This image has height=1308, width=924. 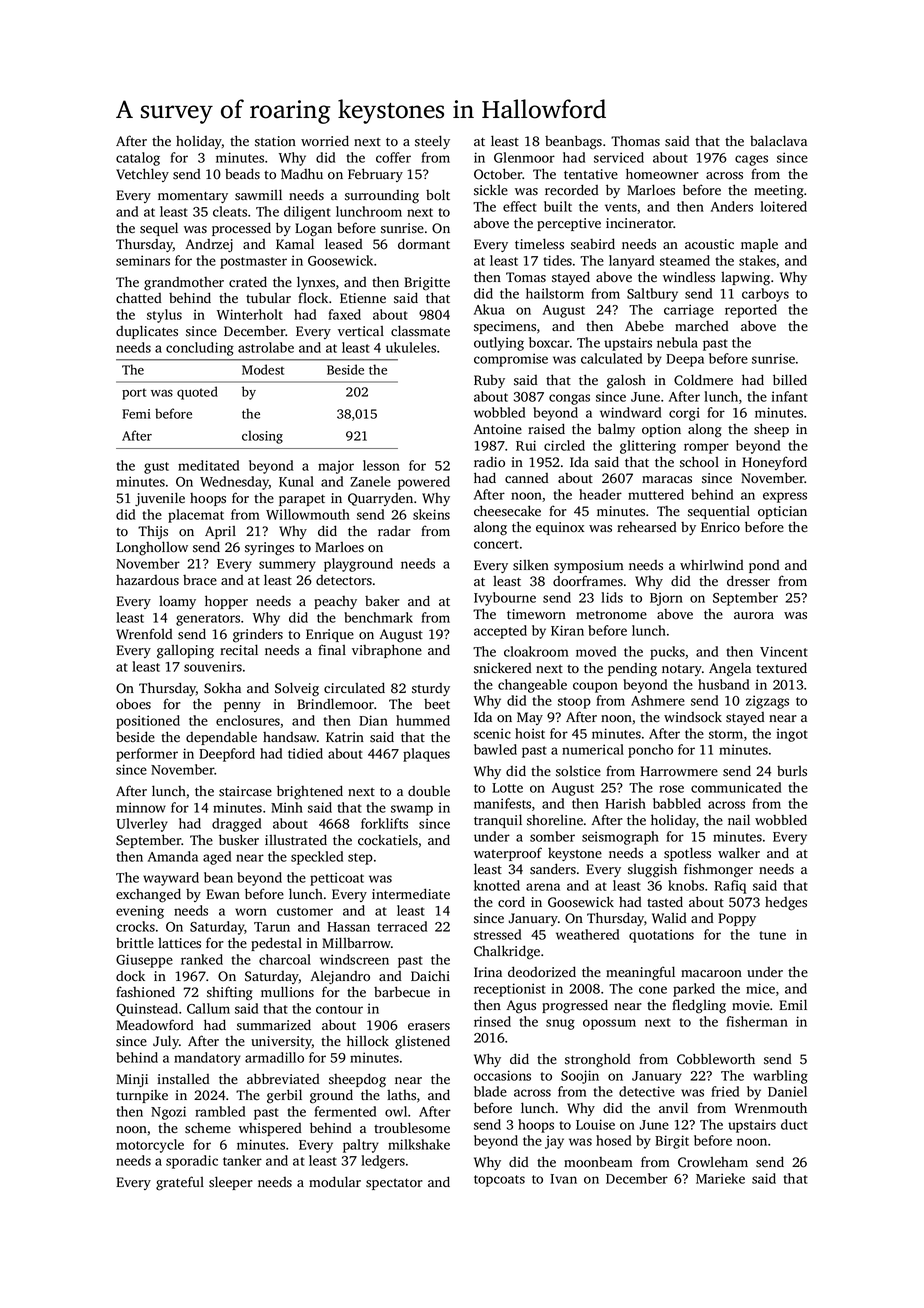 I want to click on Antoine, so click(x=498, y=429).
